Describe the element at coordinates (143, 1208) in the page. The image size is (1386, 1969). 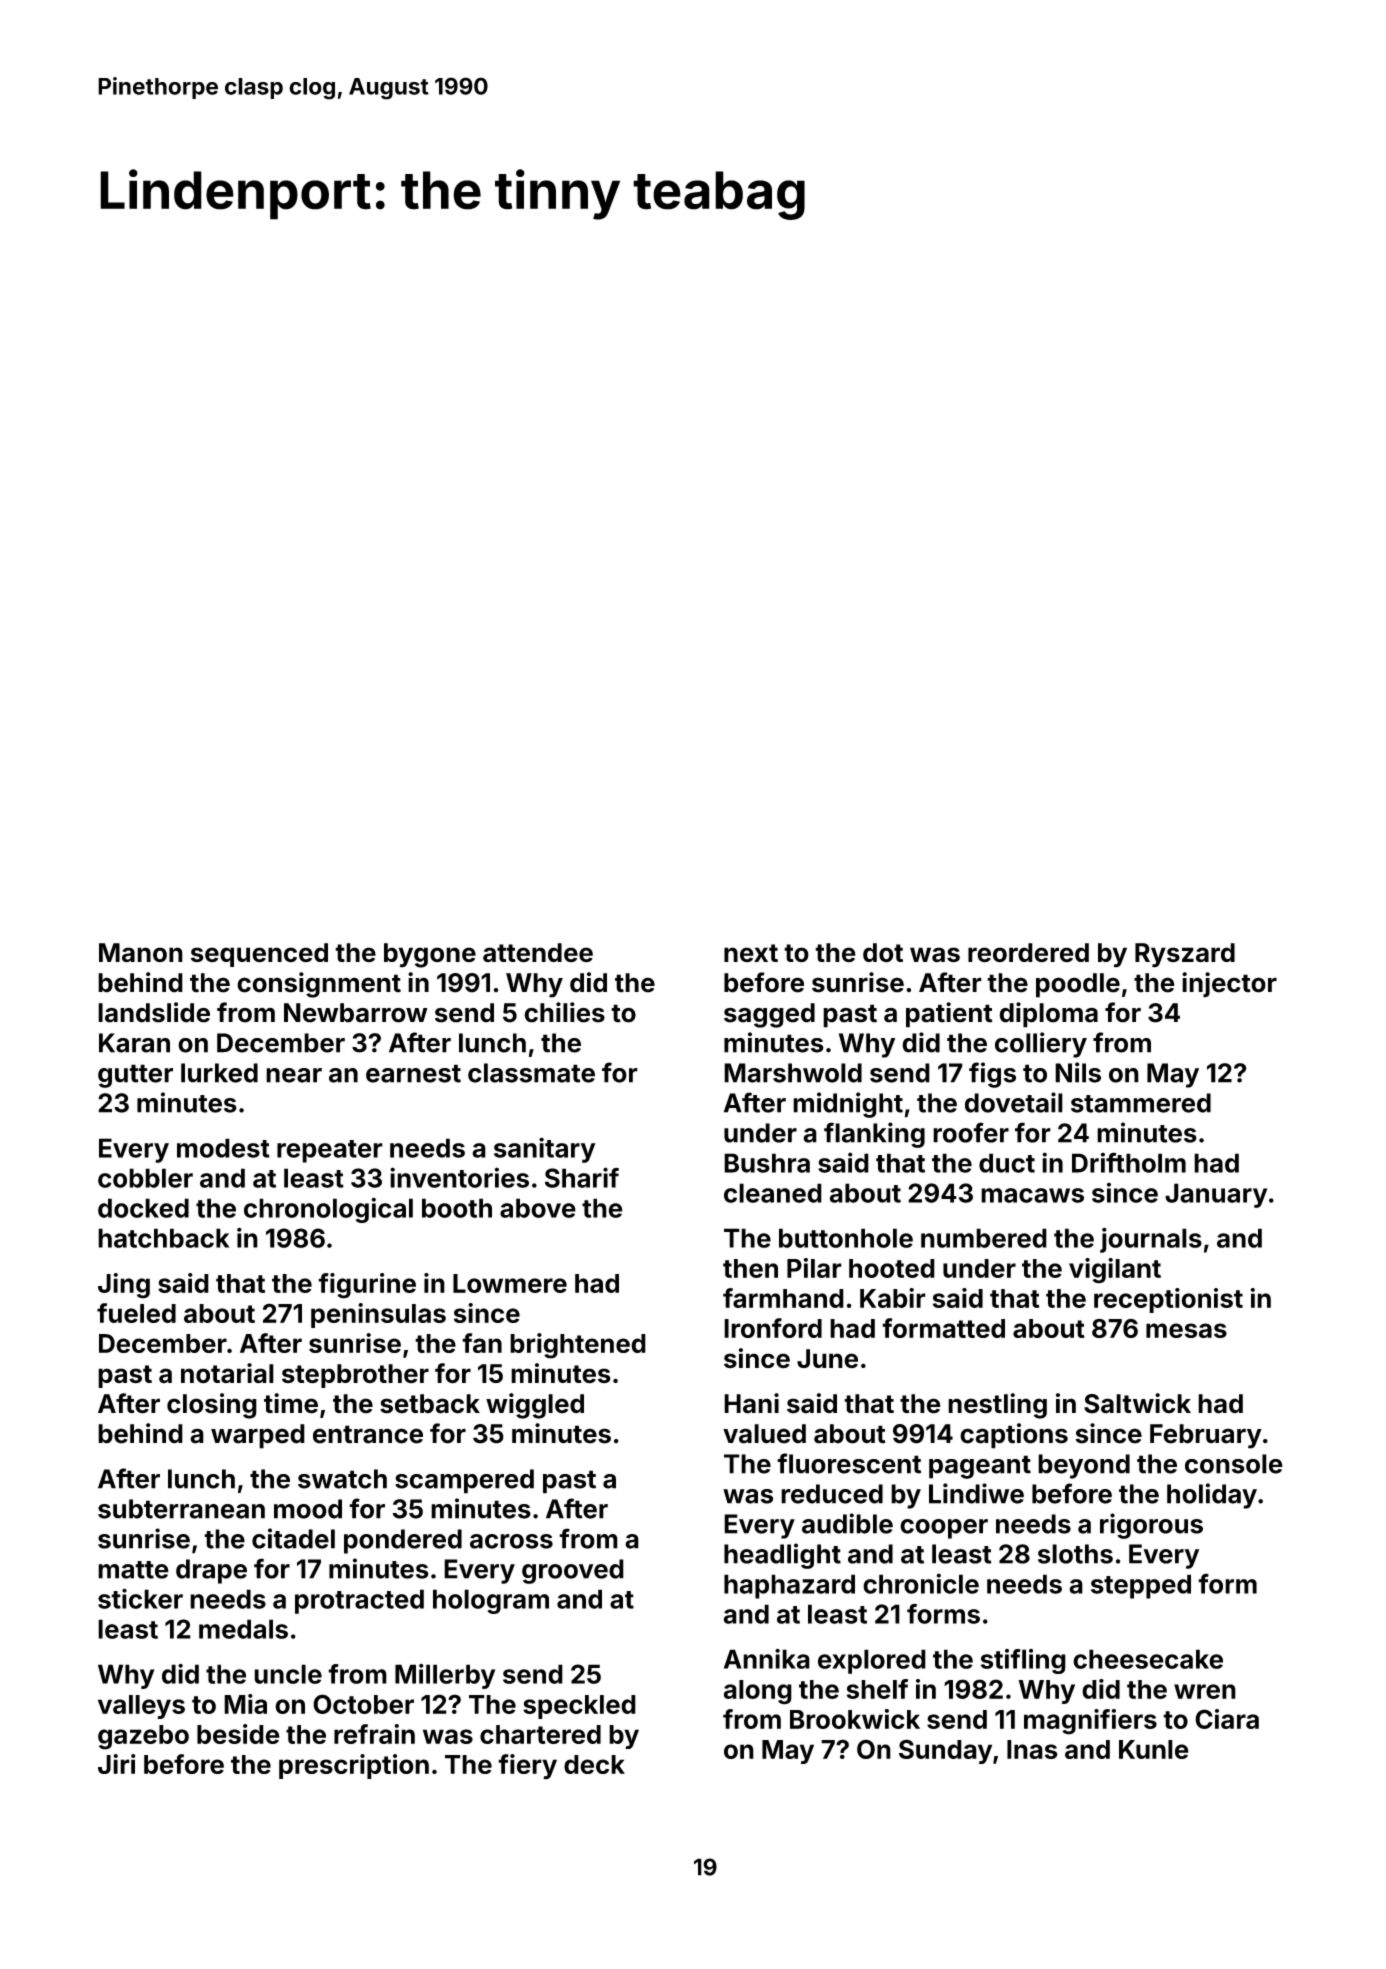
I see `docked` at that location.
